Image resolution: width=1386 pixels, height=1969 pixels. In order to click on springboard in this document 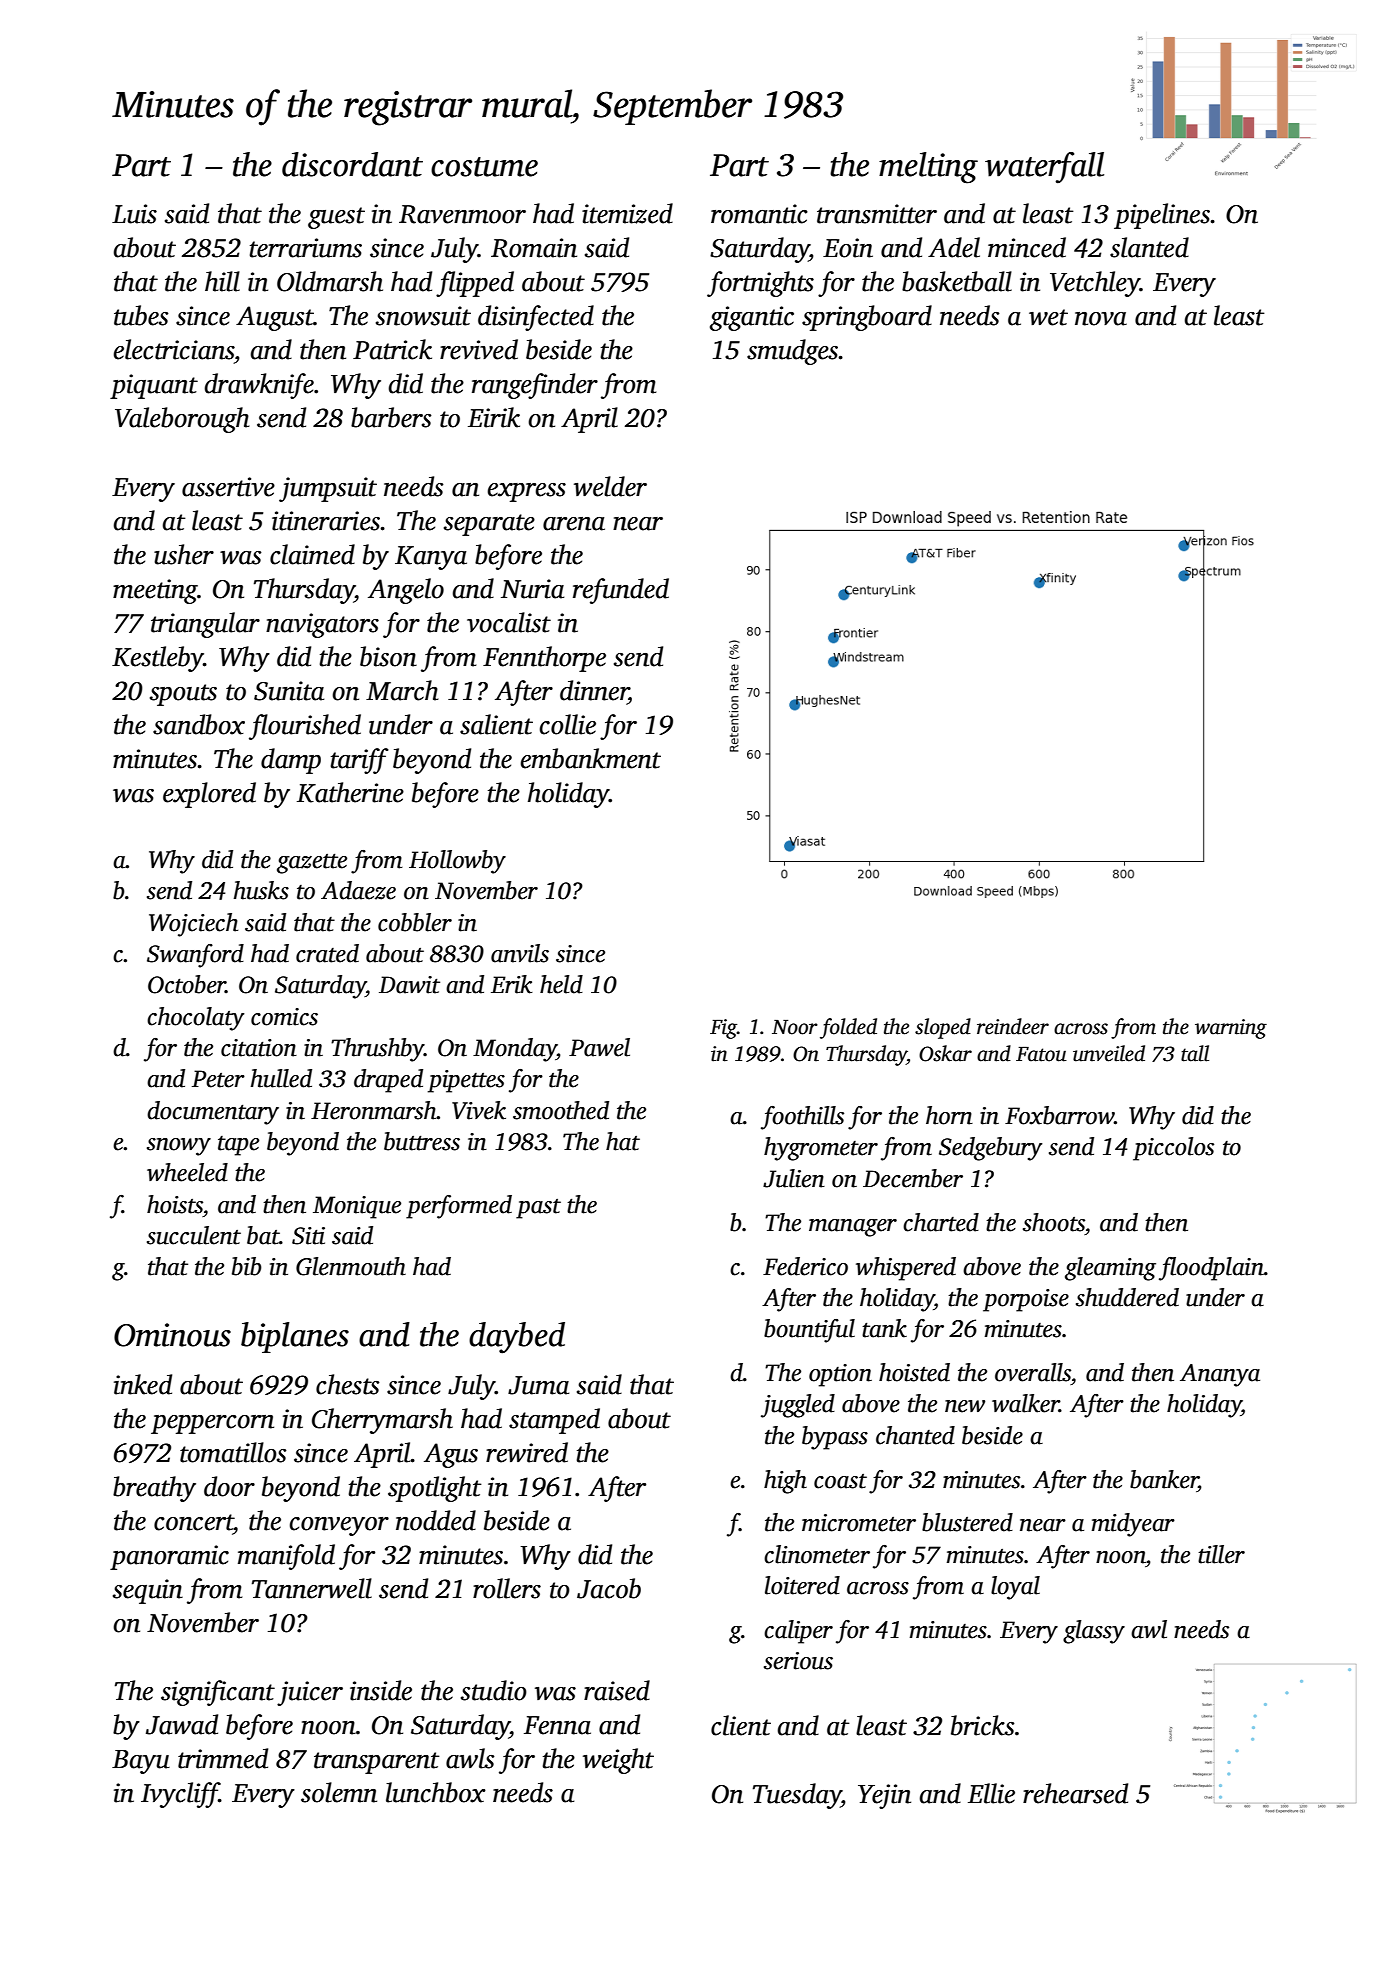, I will do `click(867, 318)`.
